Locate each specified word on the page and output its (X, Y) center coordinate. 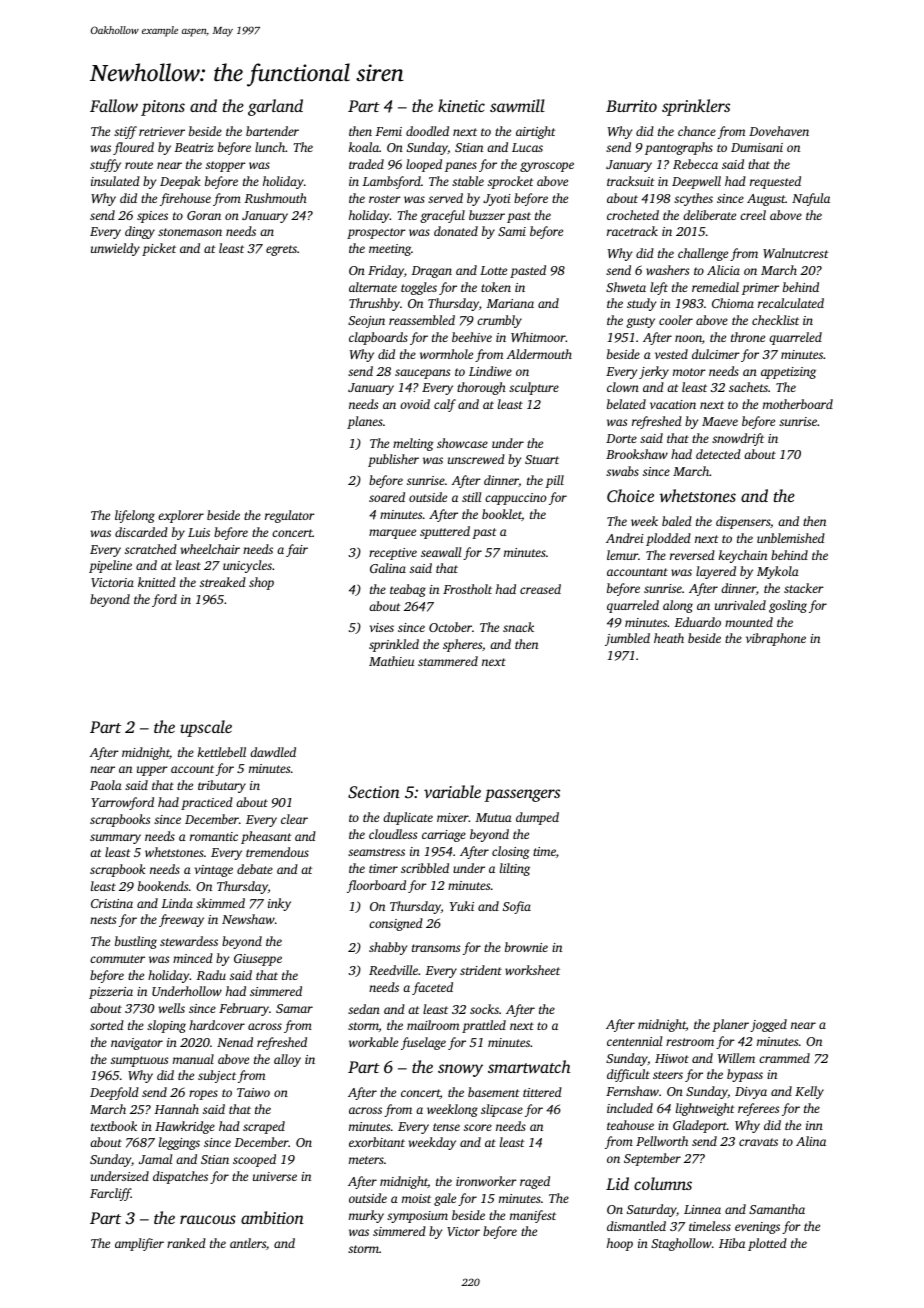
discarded (141, 532)
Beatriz (193, 147)
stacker (804, 588)
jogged (768, 1025)
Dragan (431, 272)
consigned (396, 924)
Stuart (542, 459)
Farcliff (110, 1194)
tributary (222, 786)
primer (760, 289)
